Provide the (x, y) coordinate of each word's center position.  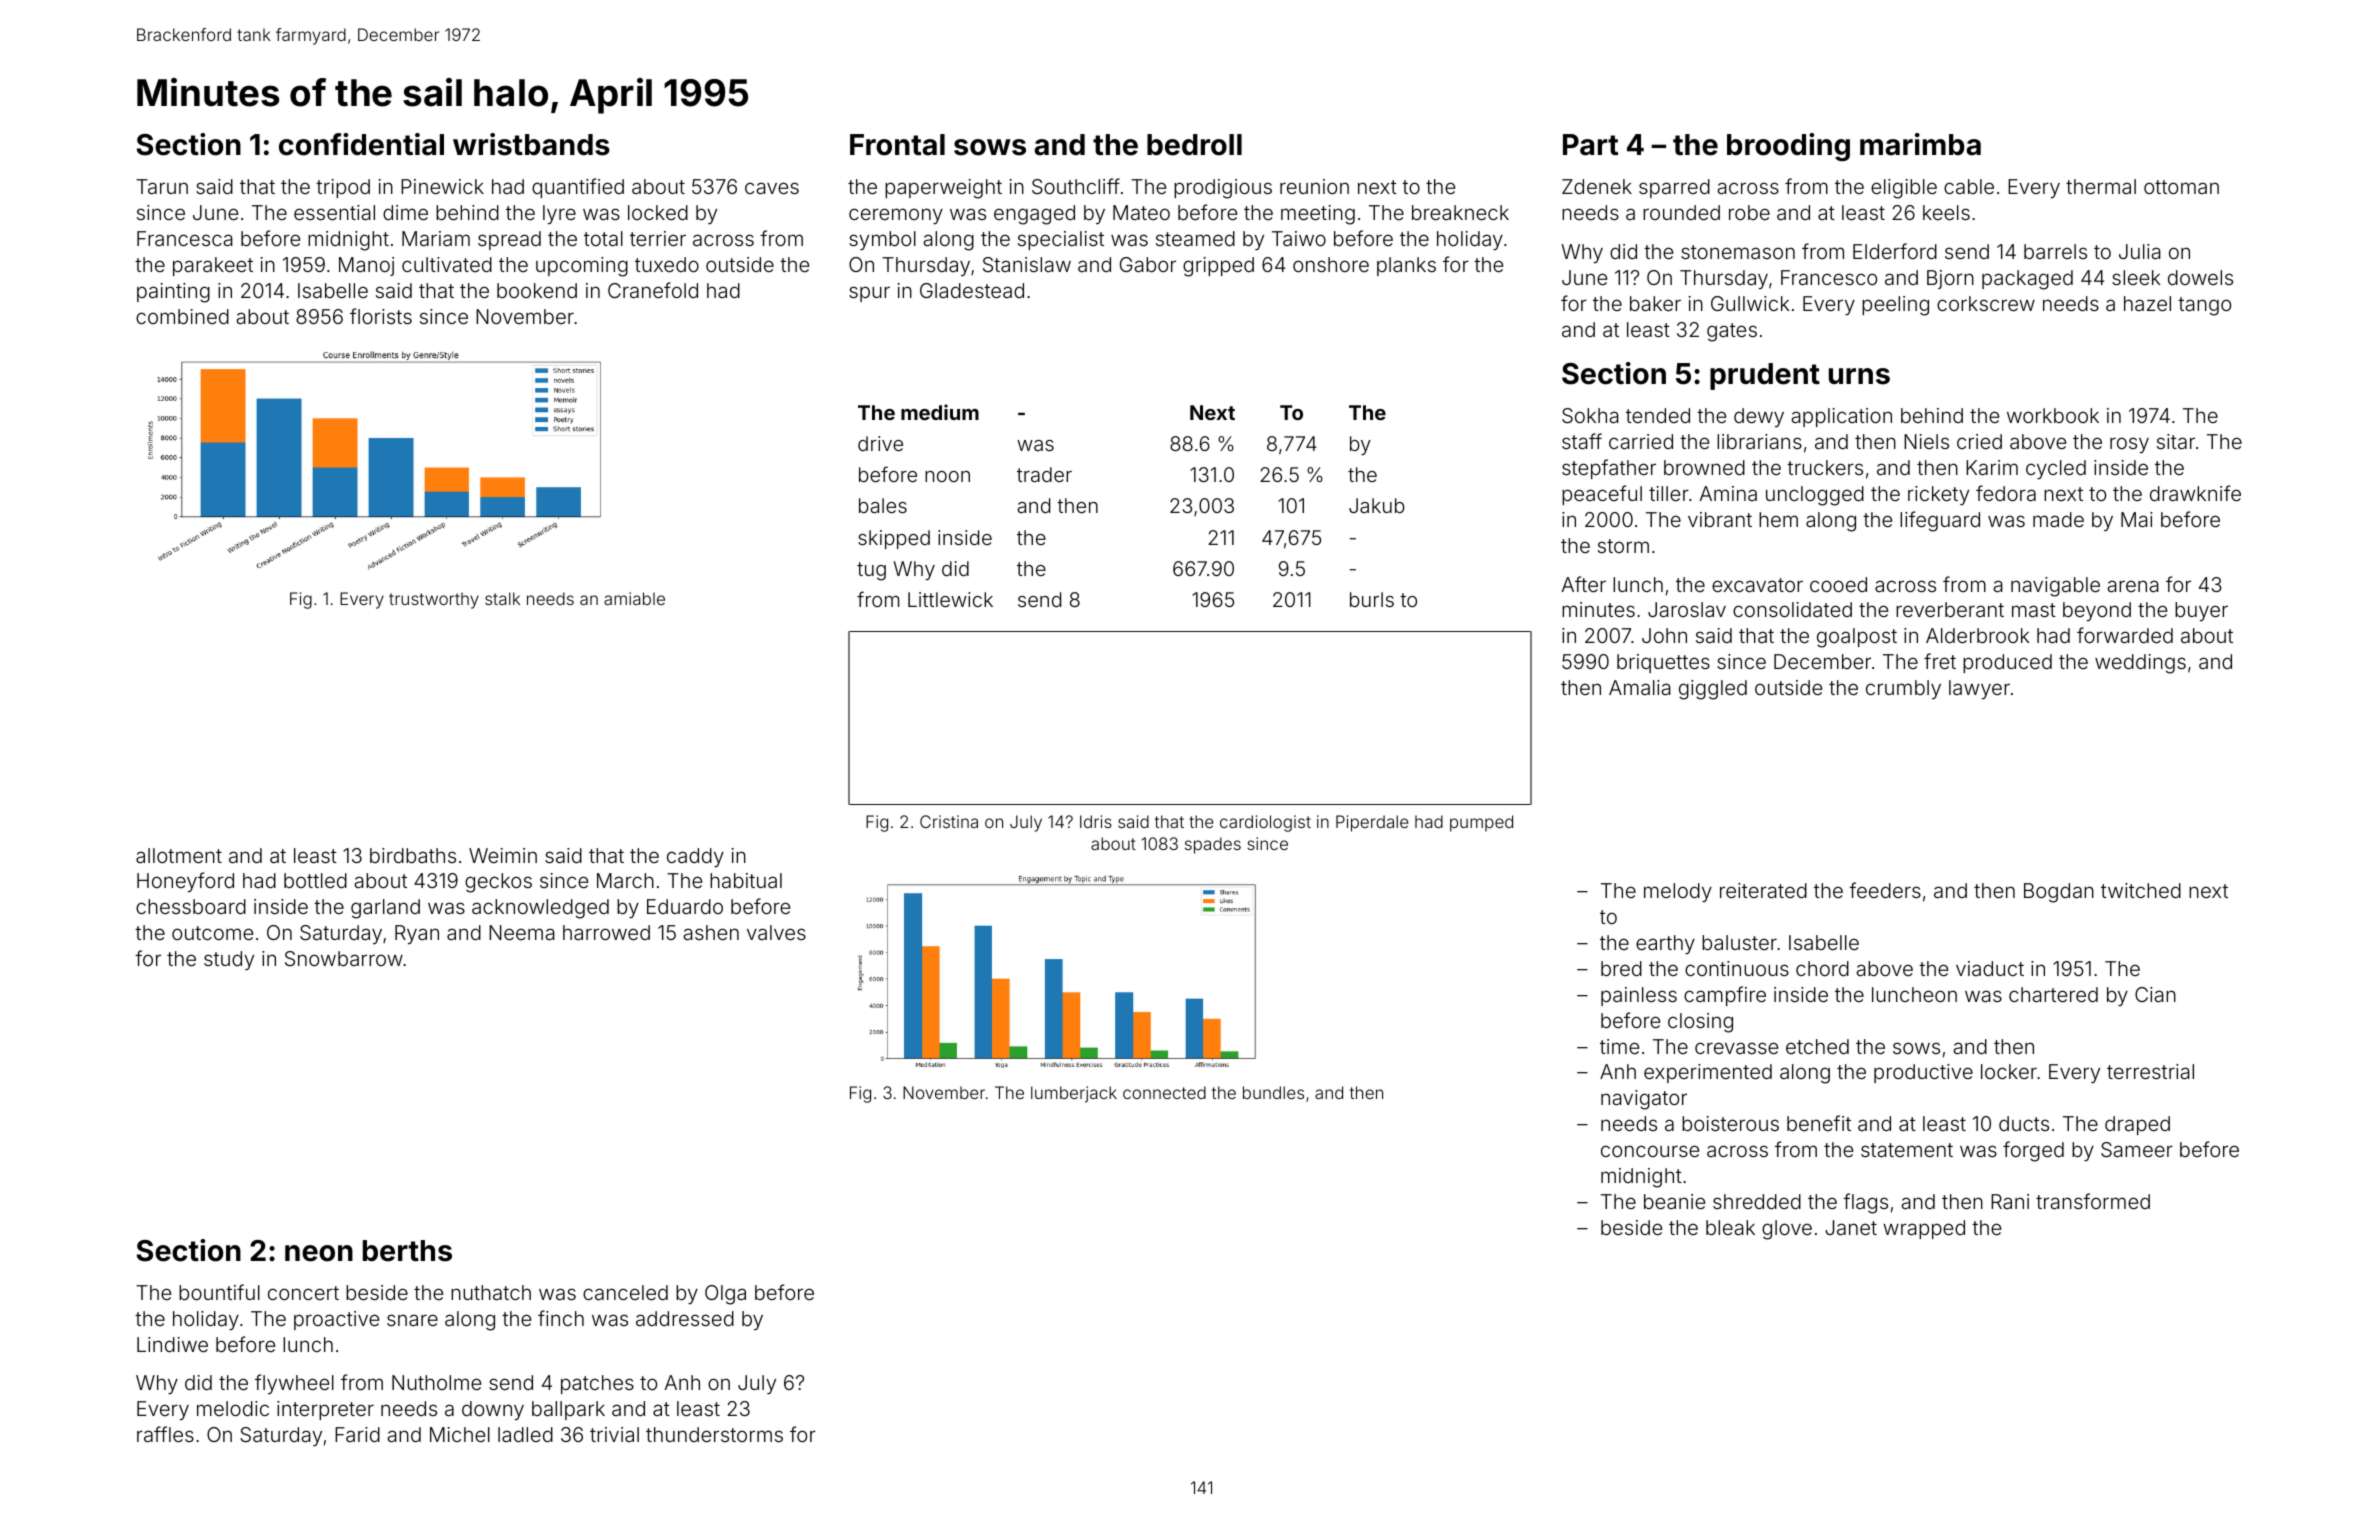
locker (2009, 1071)
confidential (361, 144)
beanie (1674, 1201)
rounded (1681, 212)
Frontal (897, 145)
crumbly (1903, 689)
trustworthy (434, 600)
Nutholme (436, 1382)
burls (1372, 599)
